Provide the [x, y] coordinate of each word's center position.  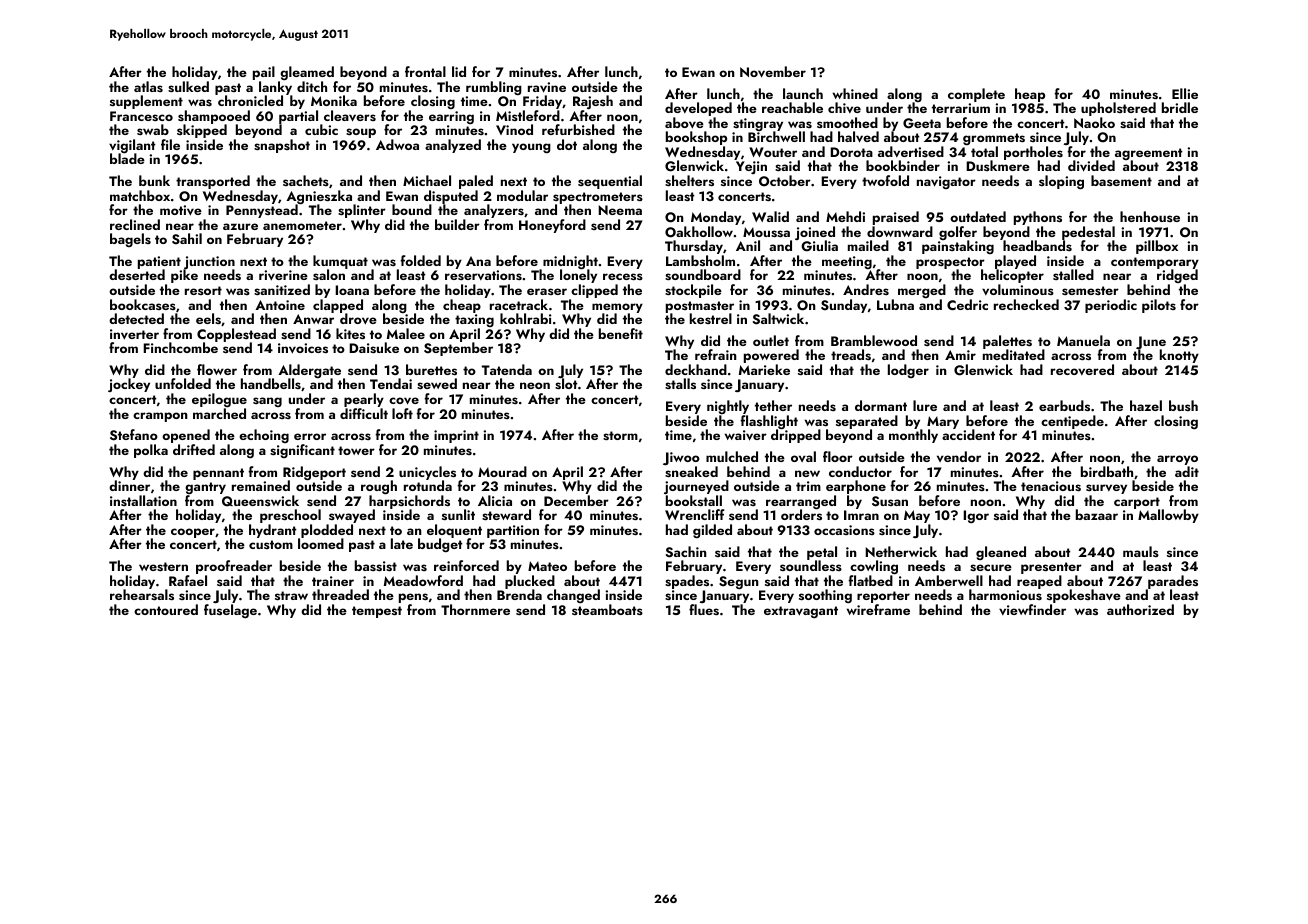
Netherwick [901, 551]
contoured [166, 609]
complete [976, 95]
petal [822, 553]
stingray [758, 125]
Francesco [141, 116]
